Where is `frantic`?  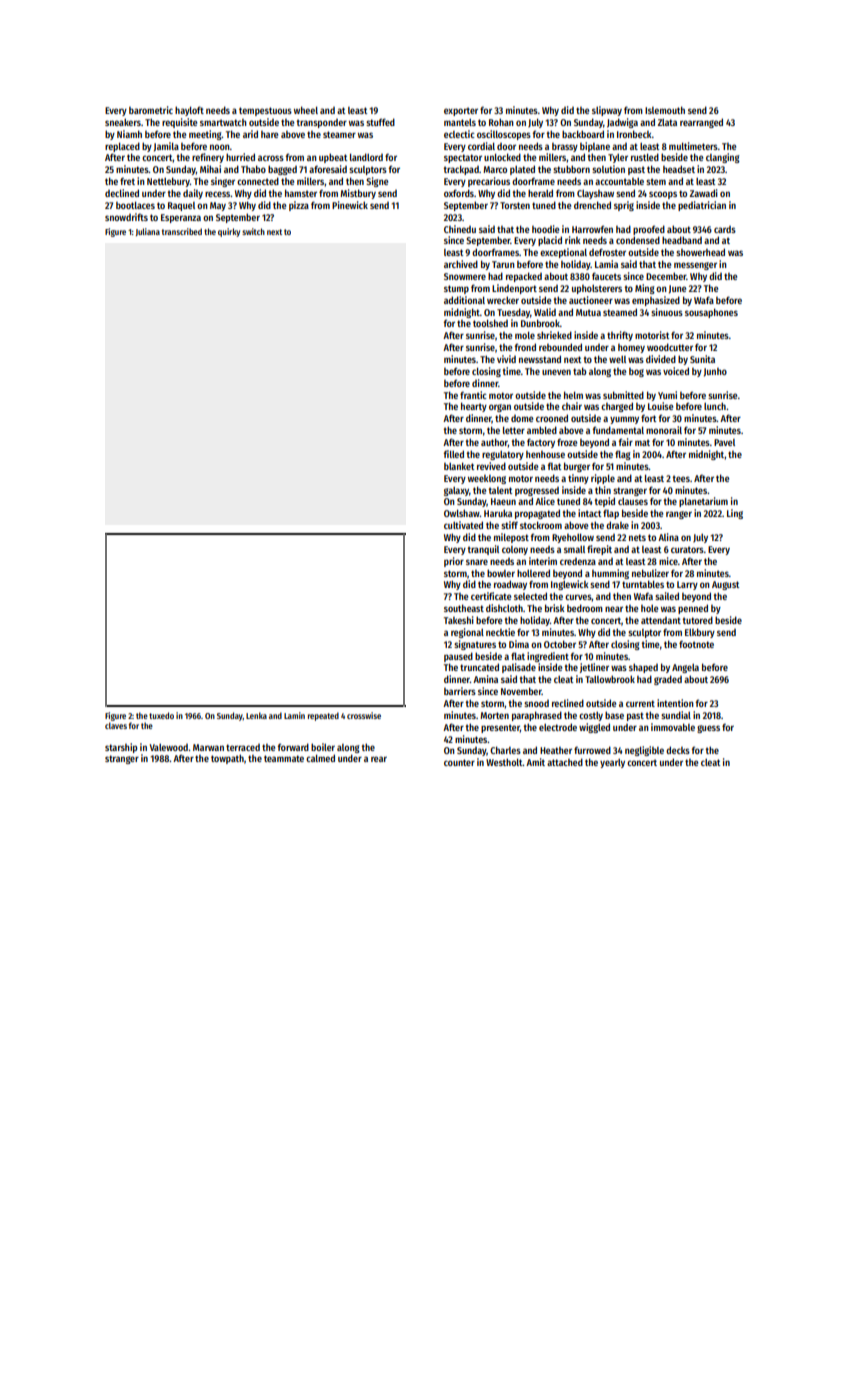
frantic is located at coordinates (473, 395).
